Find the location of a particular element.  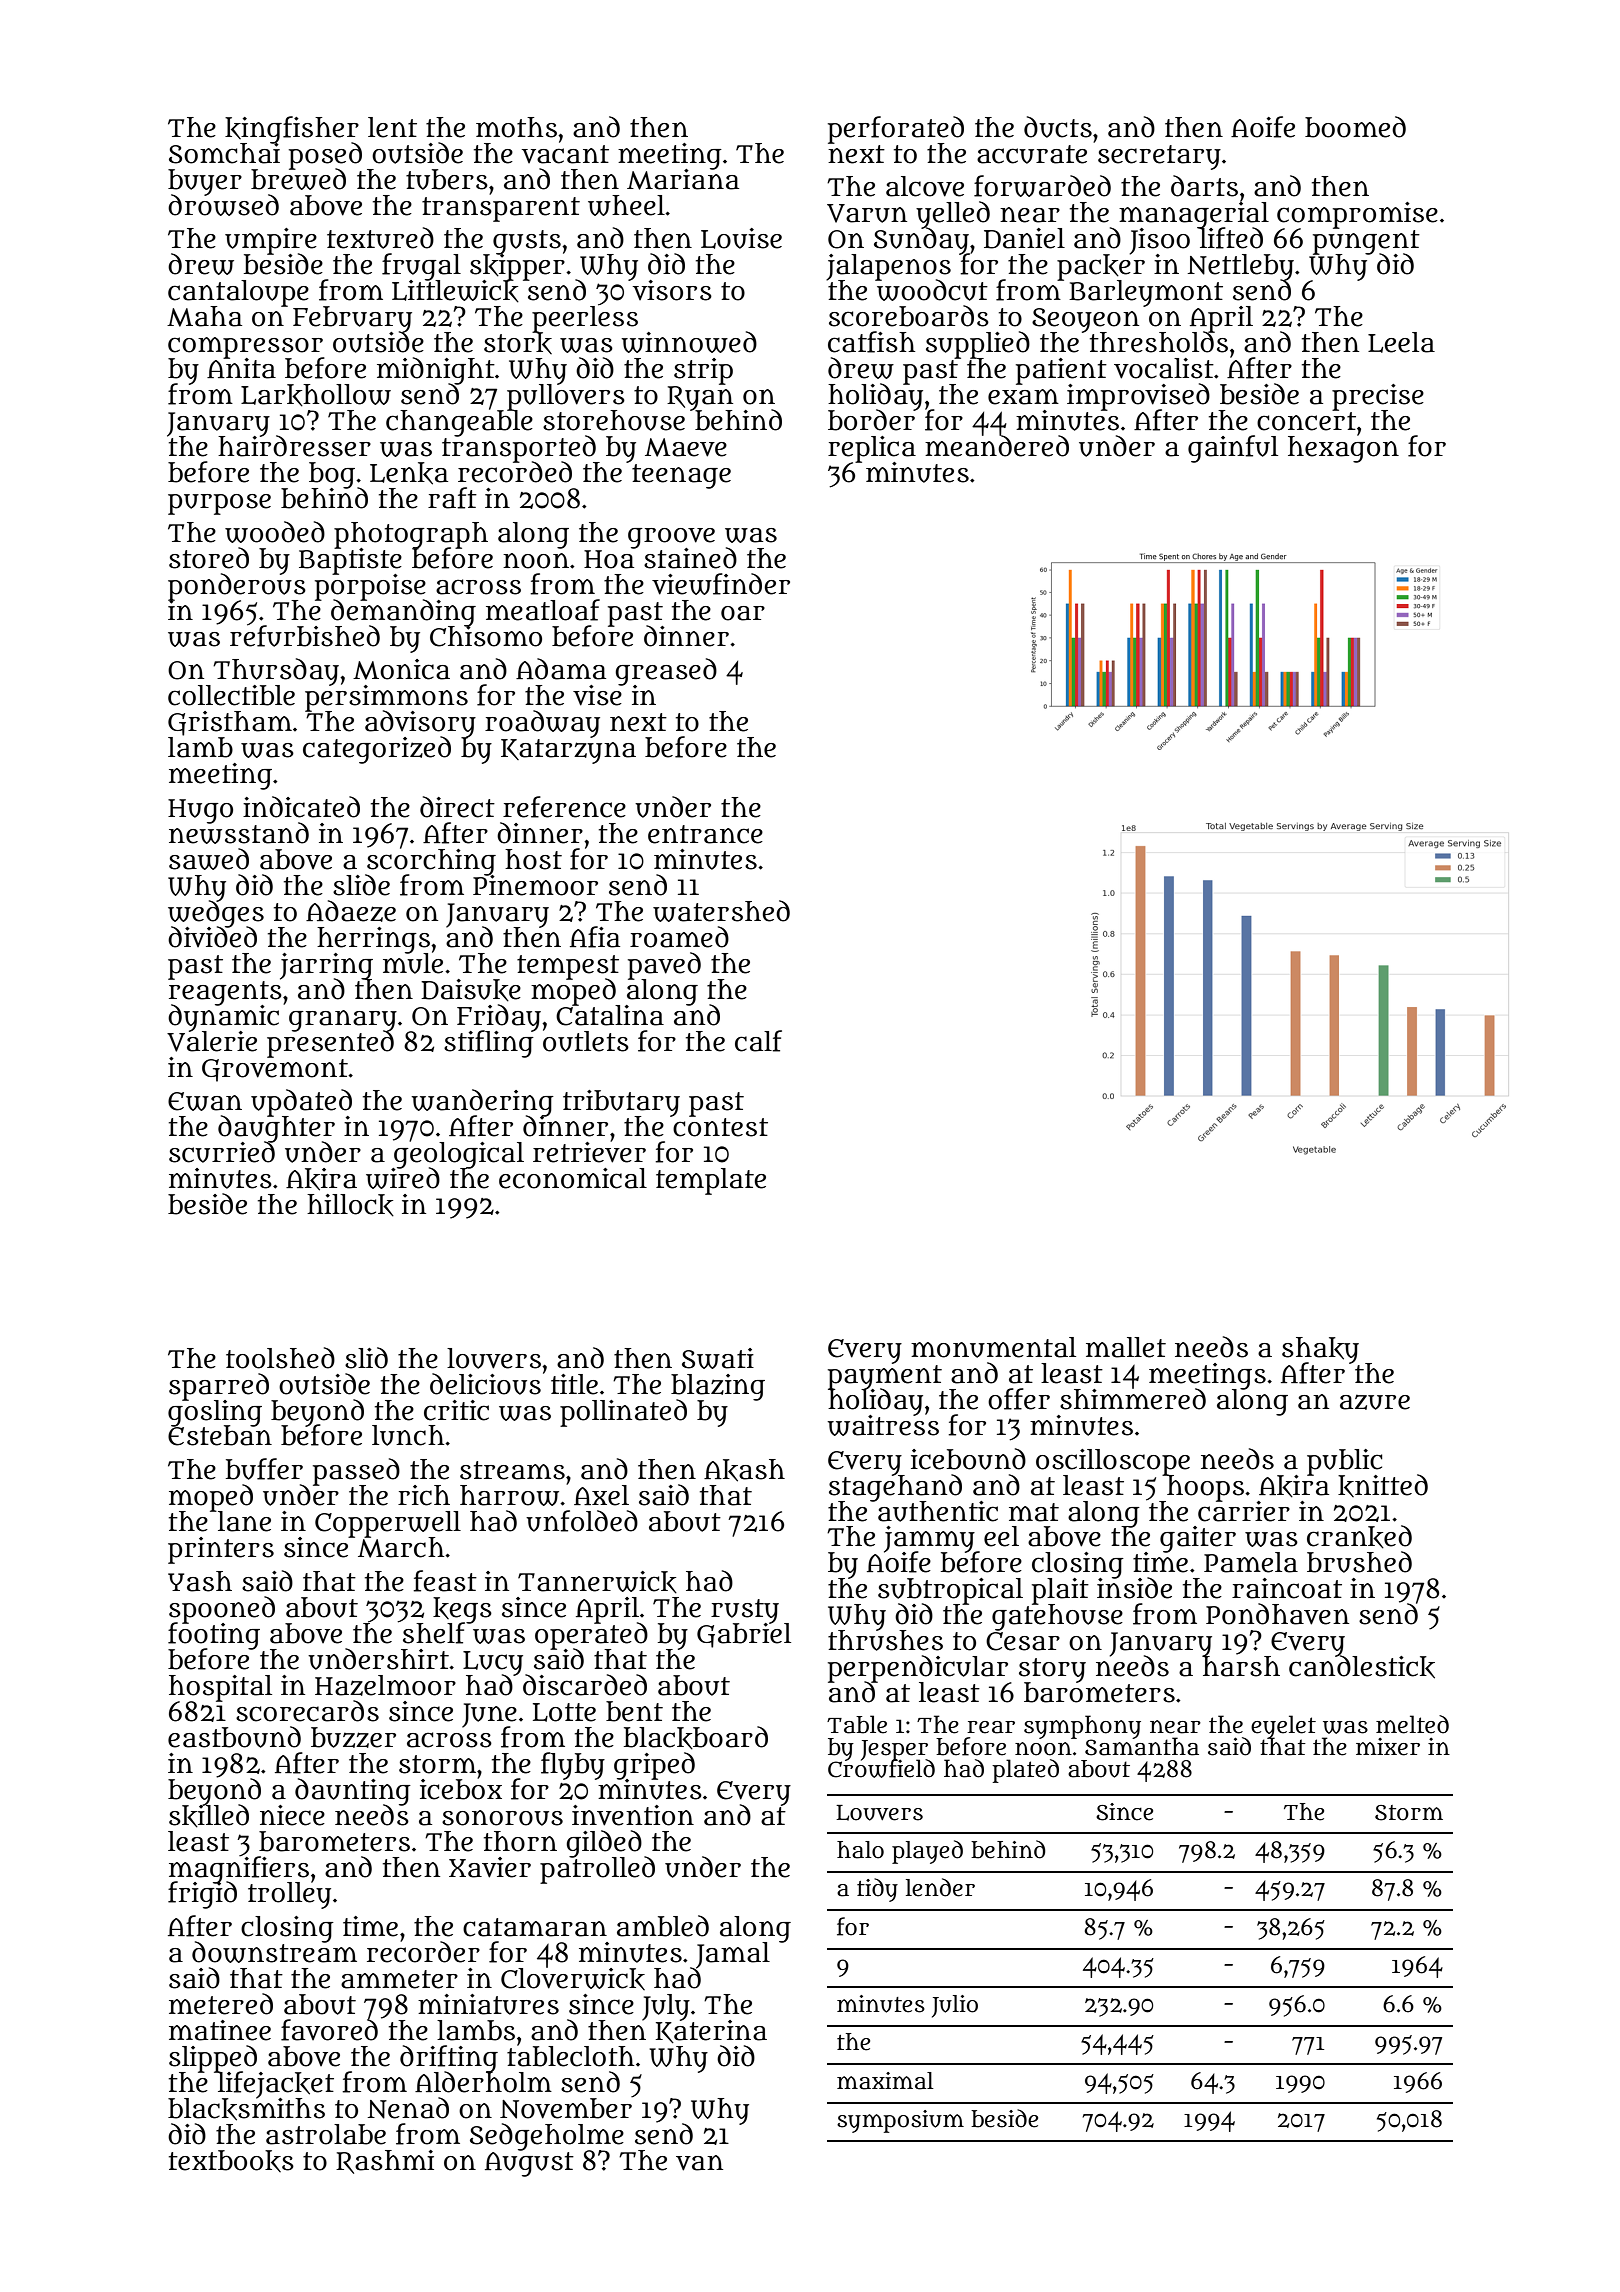

delicious is located at coordinates (485, 1384).
